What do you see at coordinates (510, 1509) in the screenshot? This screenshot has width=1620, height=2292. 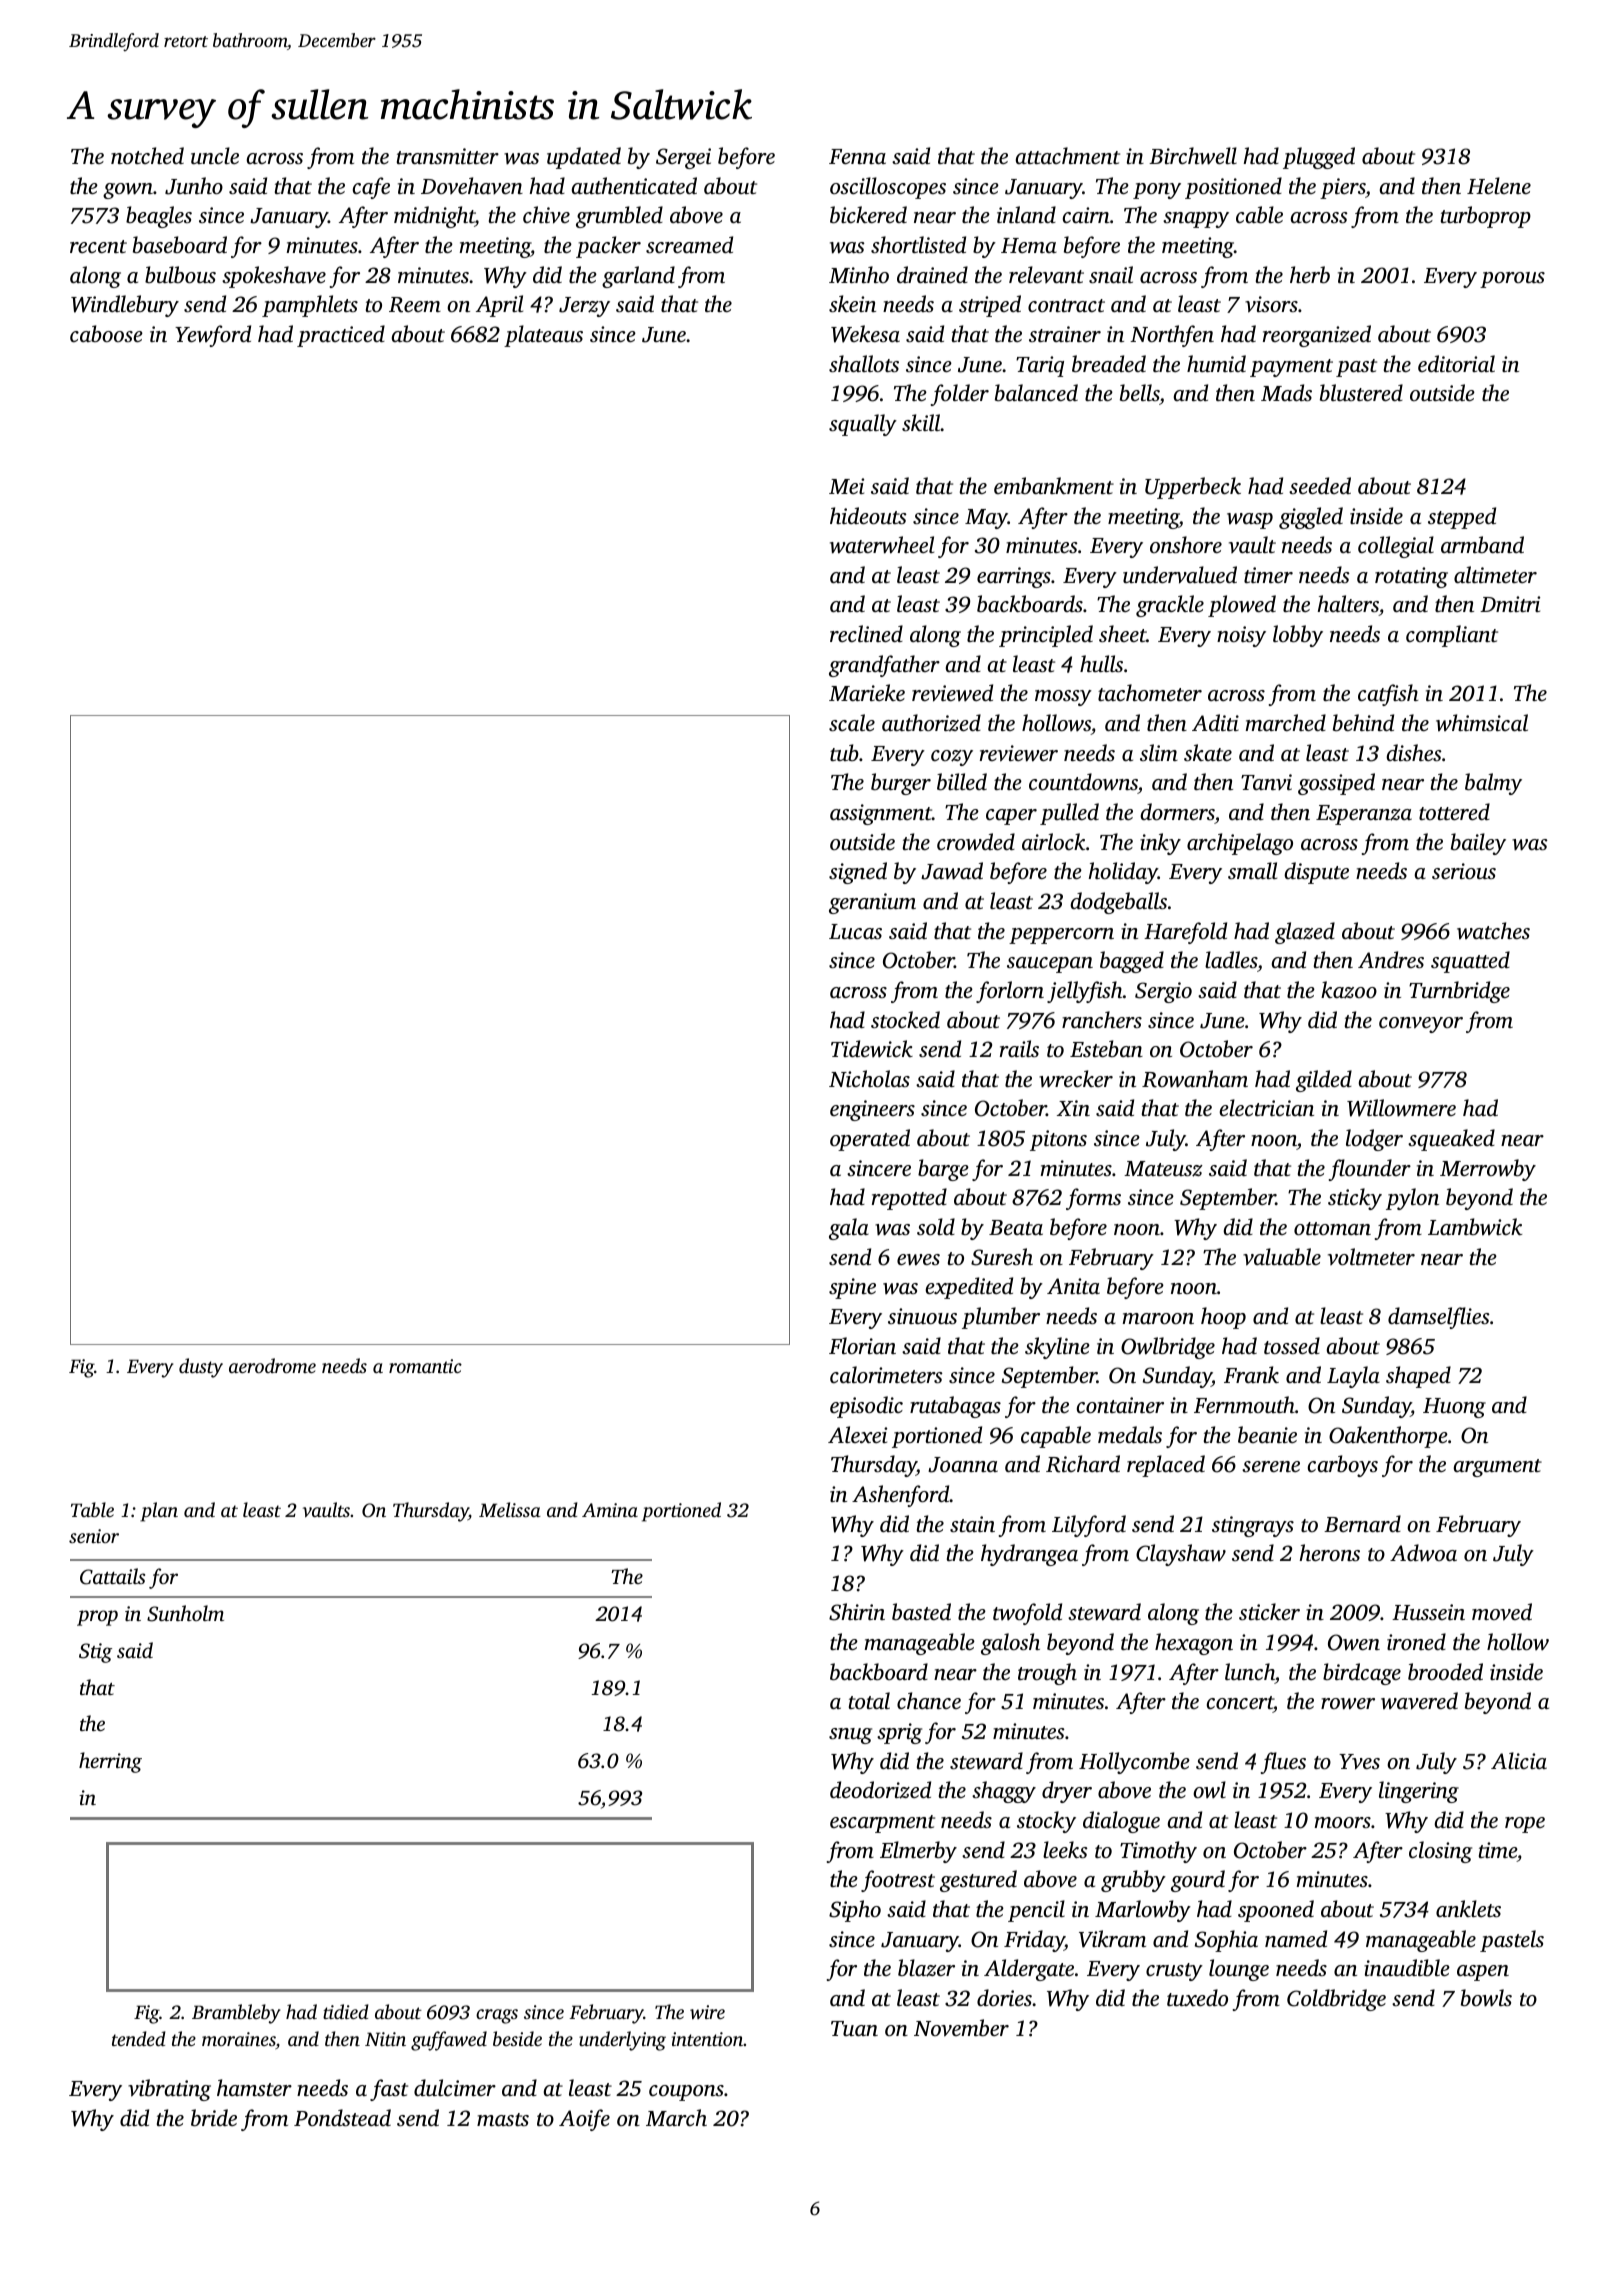 I see `Melissa` at bounding box center [510, 1509].
